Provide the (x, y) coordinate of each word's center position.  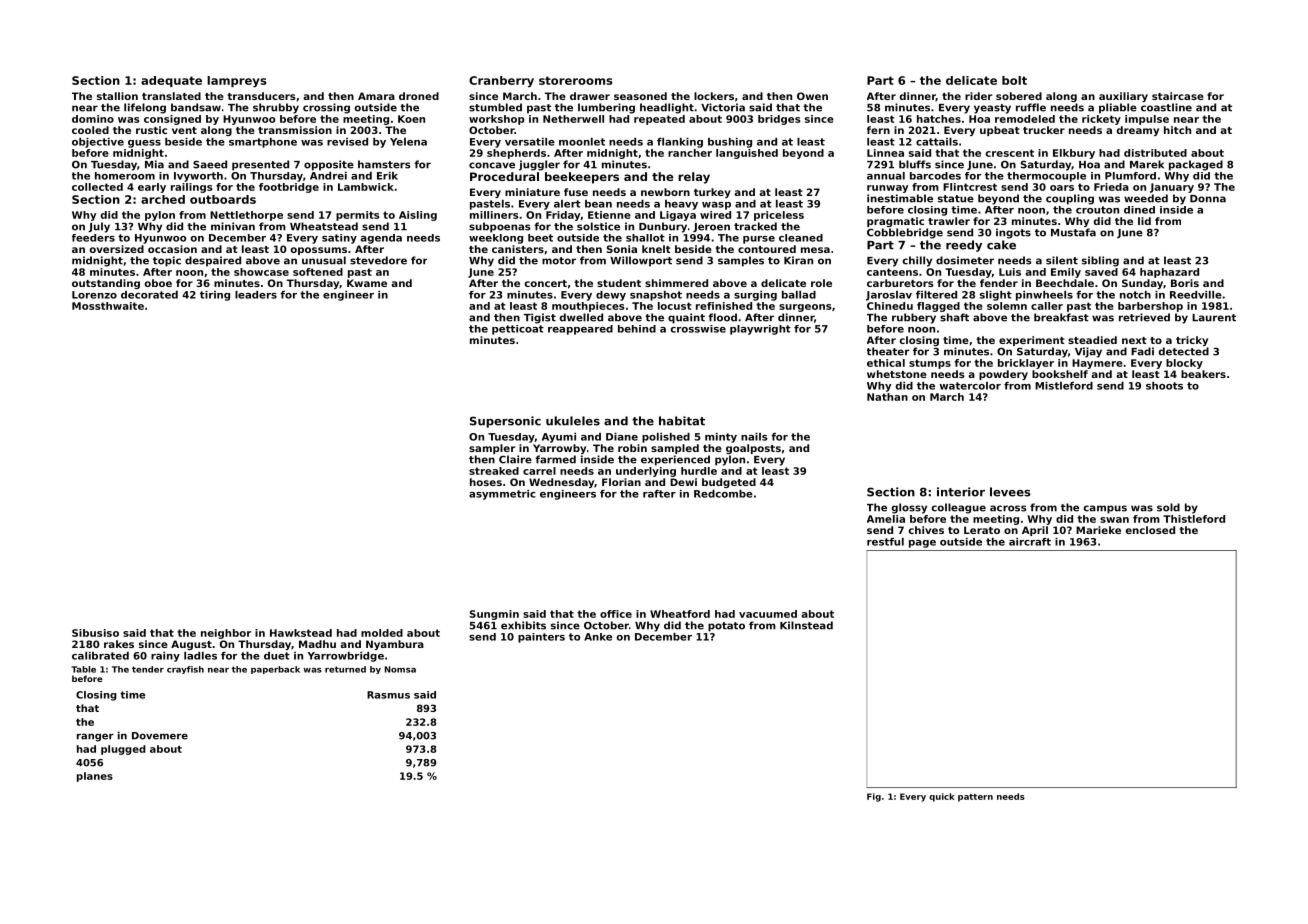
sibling (1100, 261)
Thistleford (1194, 519)
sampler (492, 449)
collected (97, 187)
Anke (598, 637)
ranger (95, 737)
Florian (621, 482)
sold (1168, 507)
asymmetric (502, 495)
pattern (975, 798)
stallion (117, 96)
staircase (1178, 96)
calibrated (100, 656)
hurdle (699, 471)
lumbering (606, 108)
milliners (494, 215)
